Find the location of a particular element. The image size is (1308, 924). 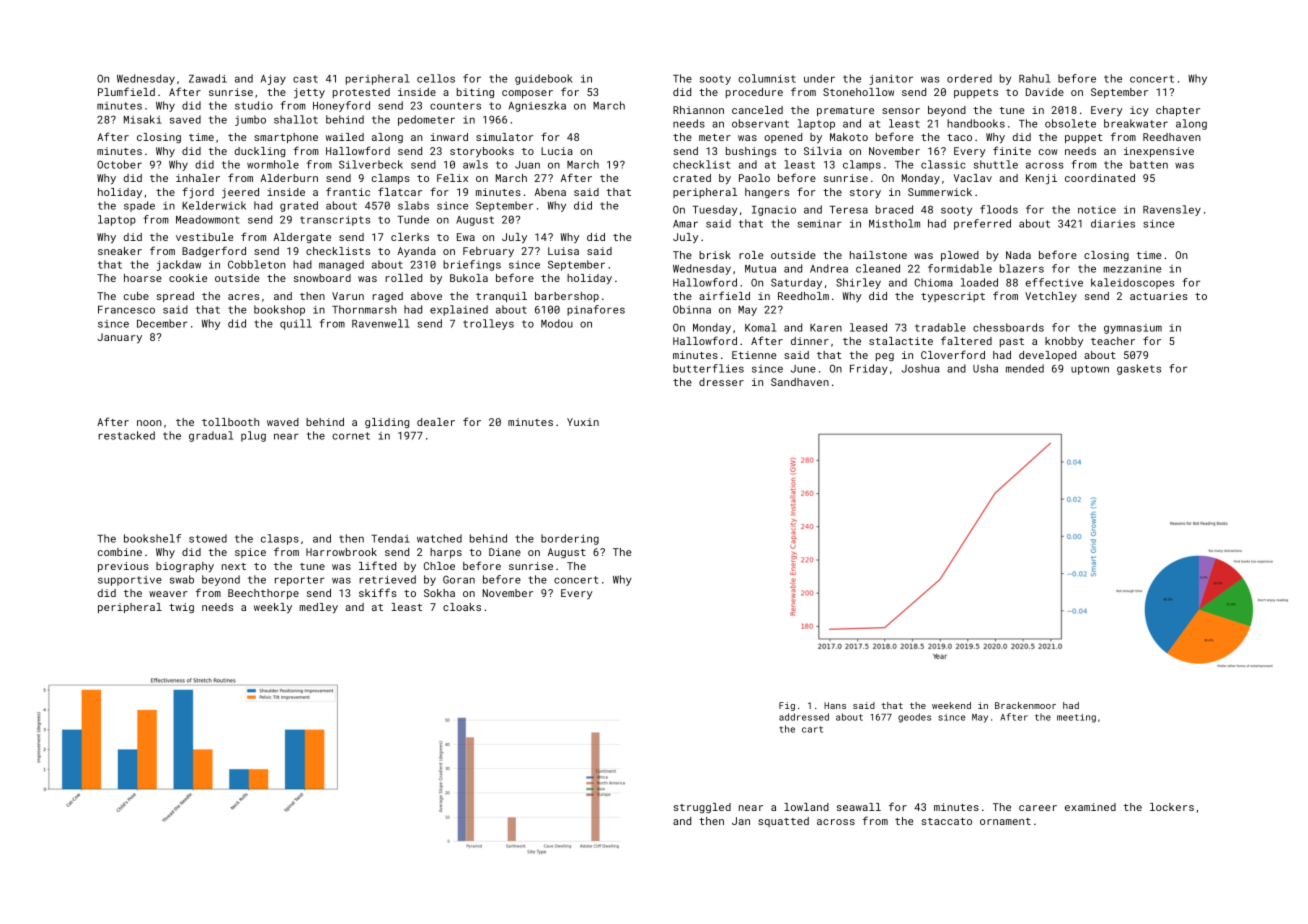

cornet is located at coordinates (351, 436).
